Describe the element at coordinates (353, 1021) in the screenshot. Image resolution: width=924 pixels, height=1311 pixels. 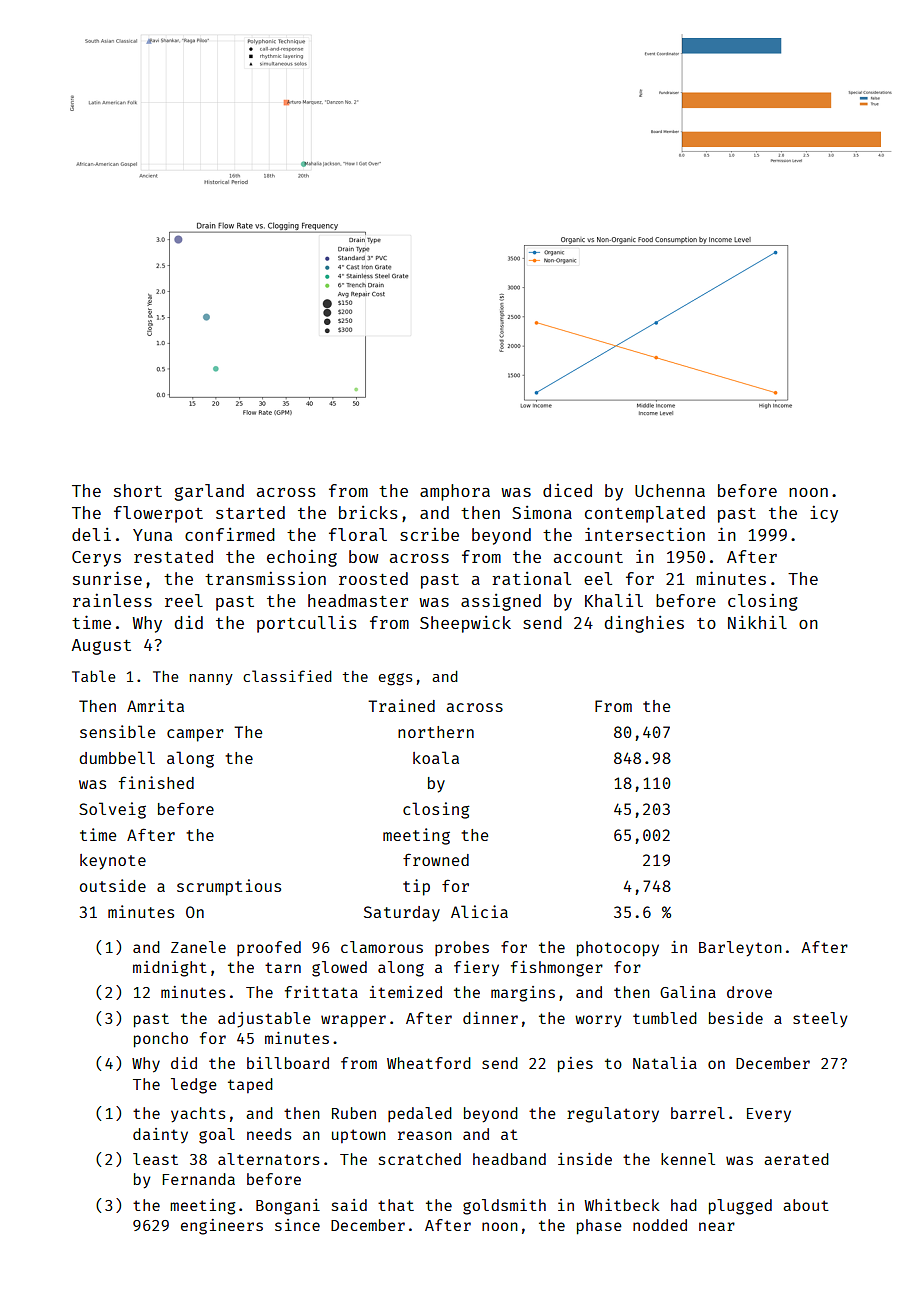
I see `wrapper` at that location.
